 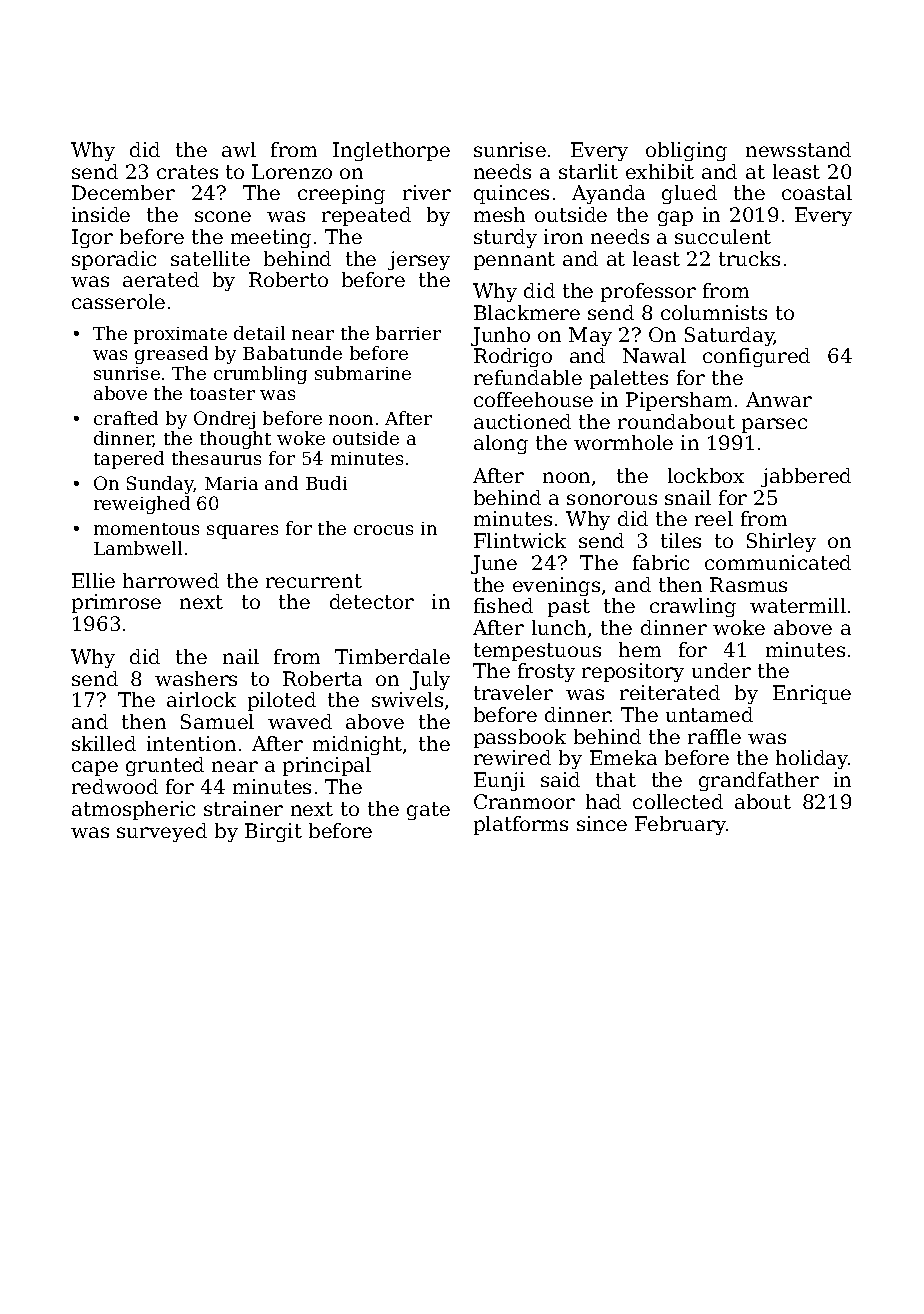 What do you see at coordinates (521, 825) in the screenshot?
I see `platforms` at bounding box center [521, 825].
